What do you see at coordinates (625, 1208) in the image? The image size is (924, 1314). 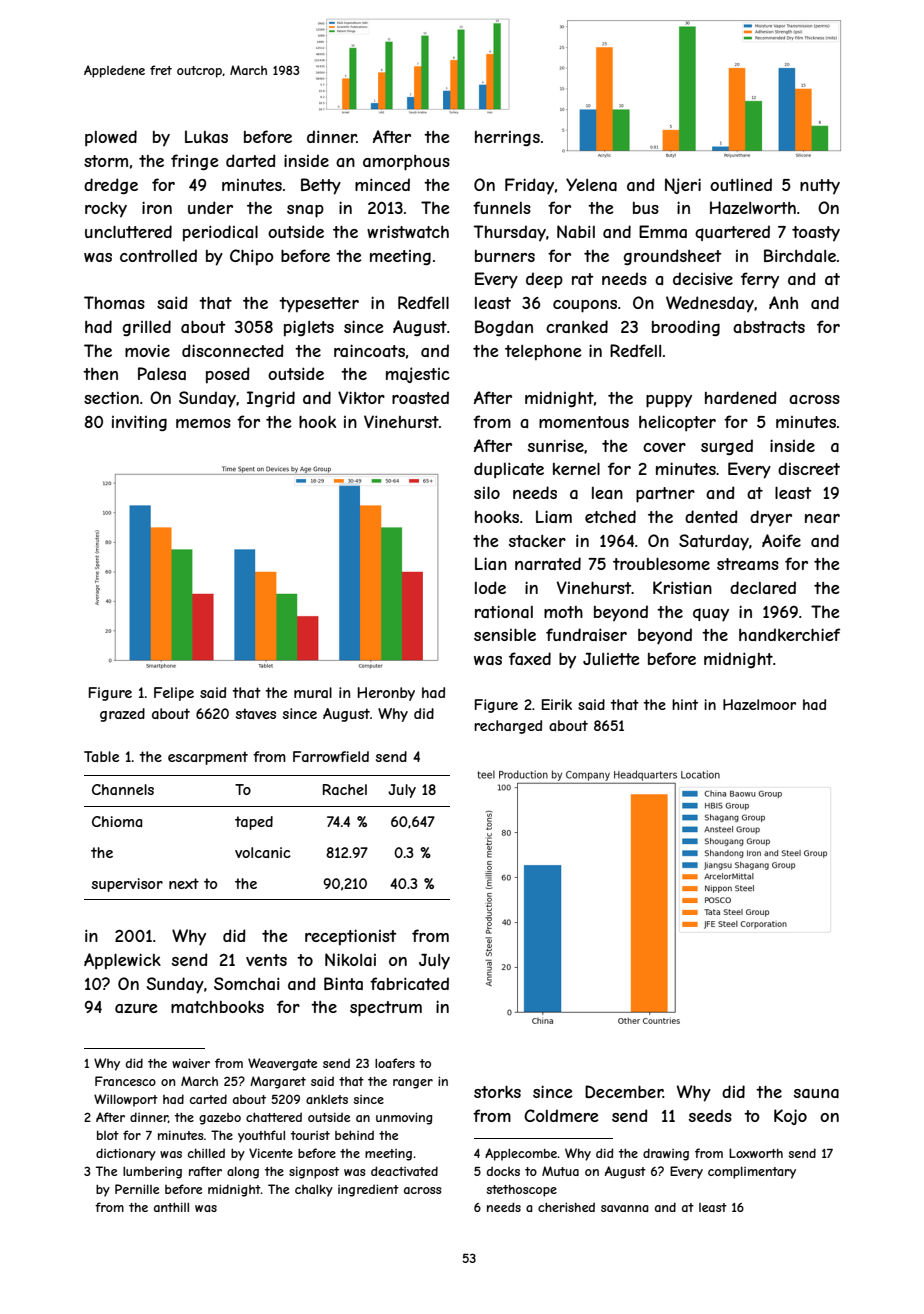 I see `savanna` at bounding box center [625, 1208].
